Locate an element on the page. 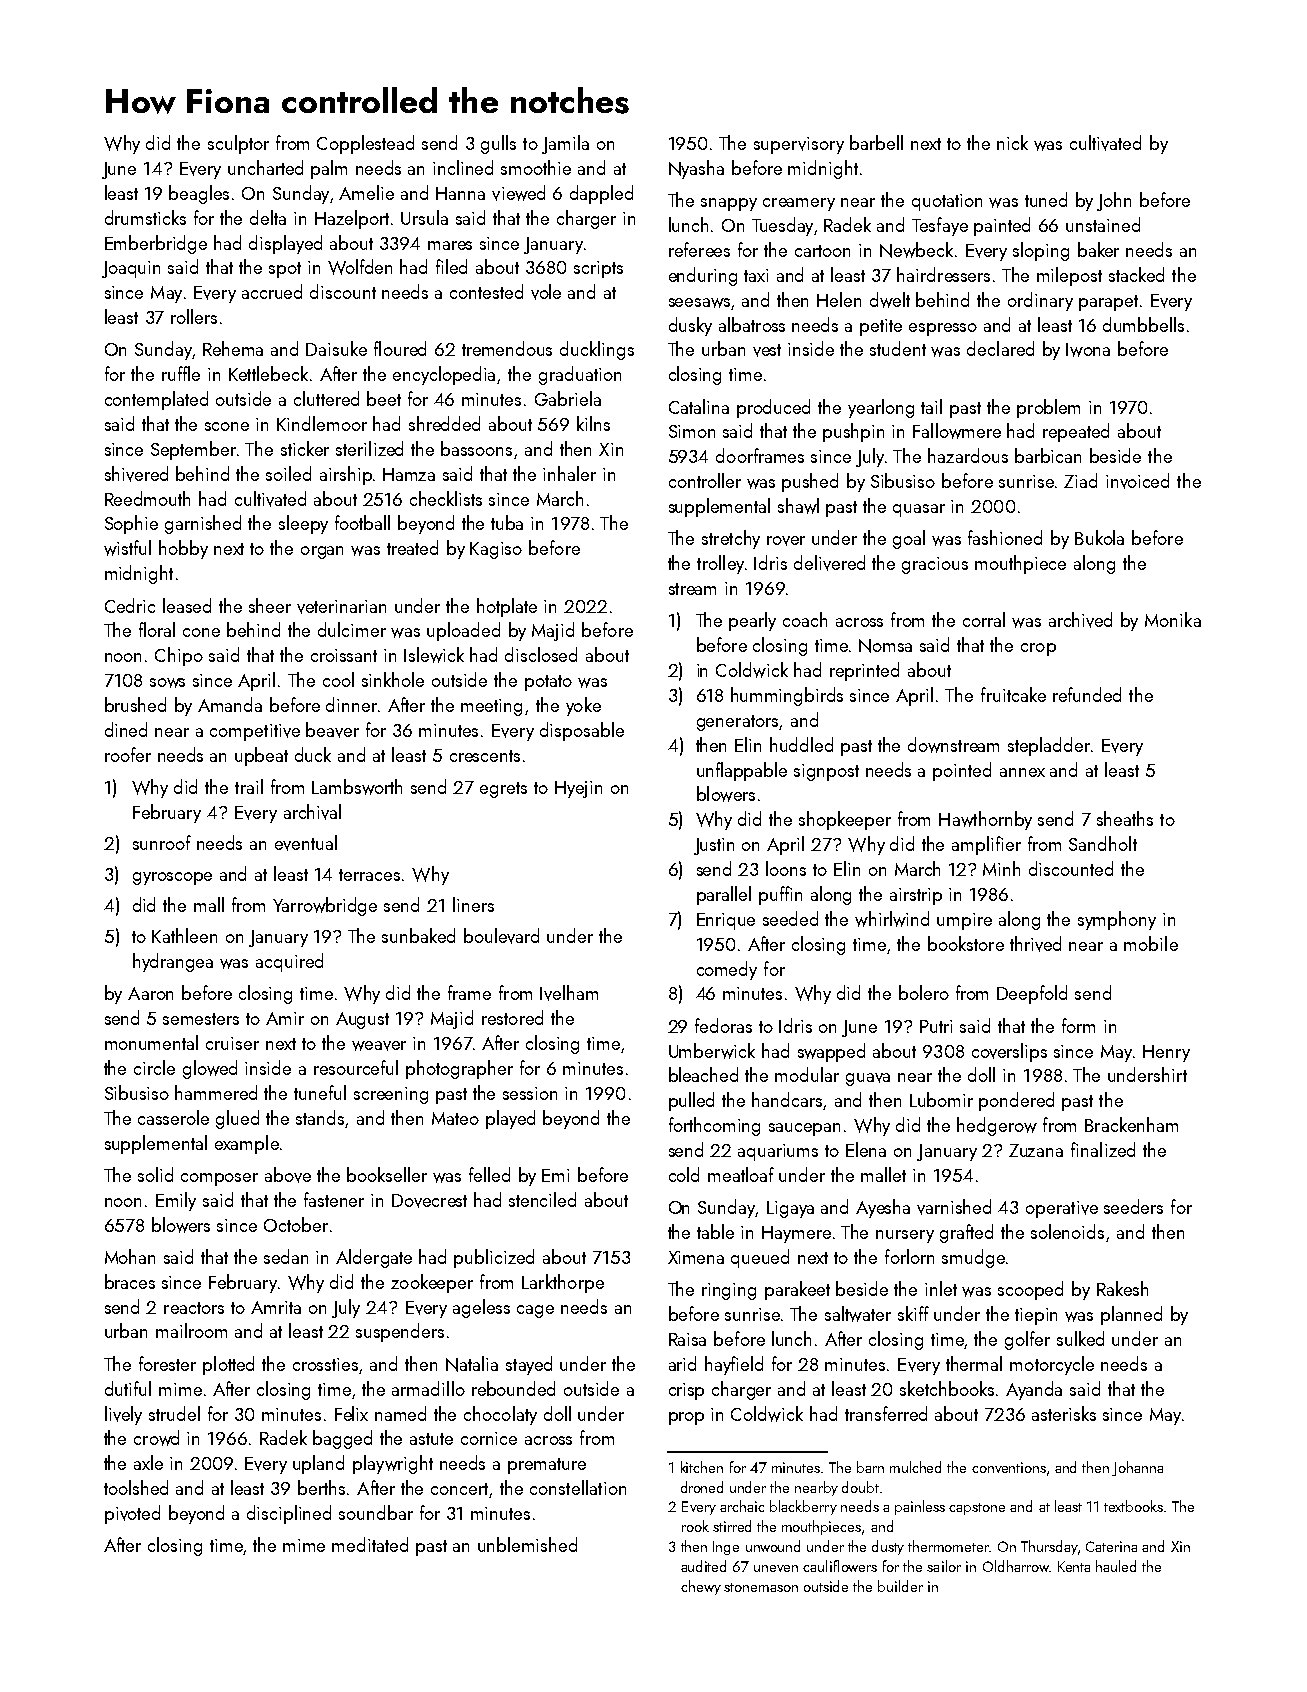 The image size is (1307, 1692). Enrique is located at coordinates (726, 921).
